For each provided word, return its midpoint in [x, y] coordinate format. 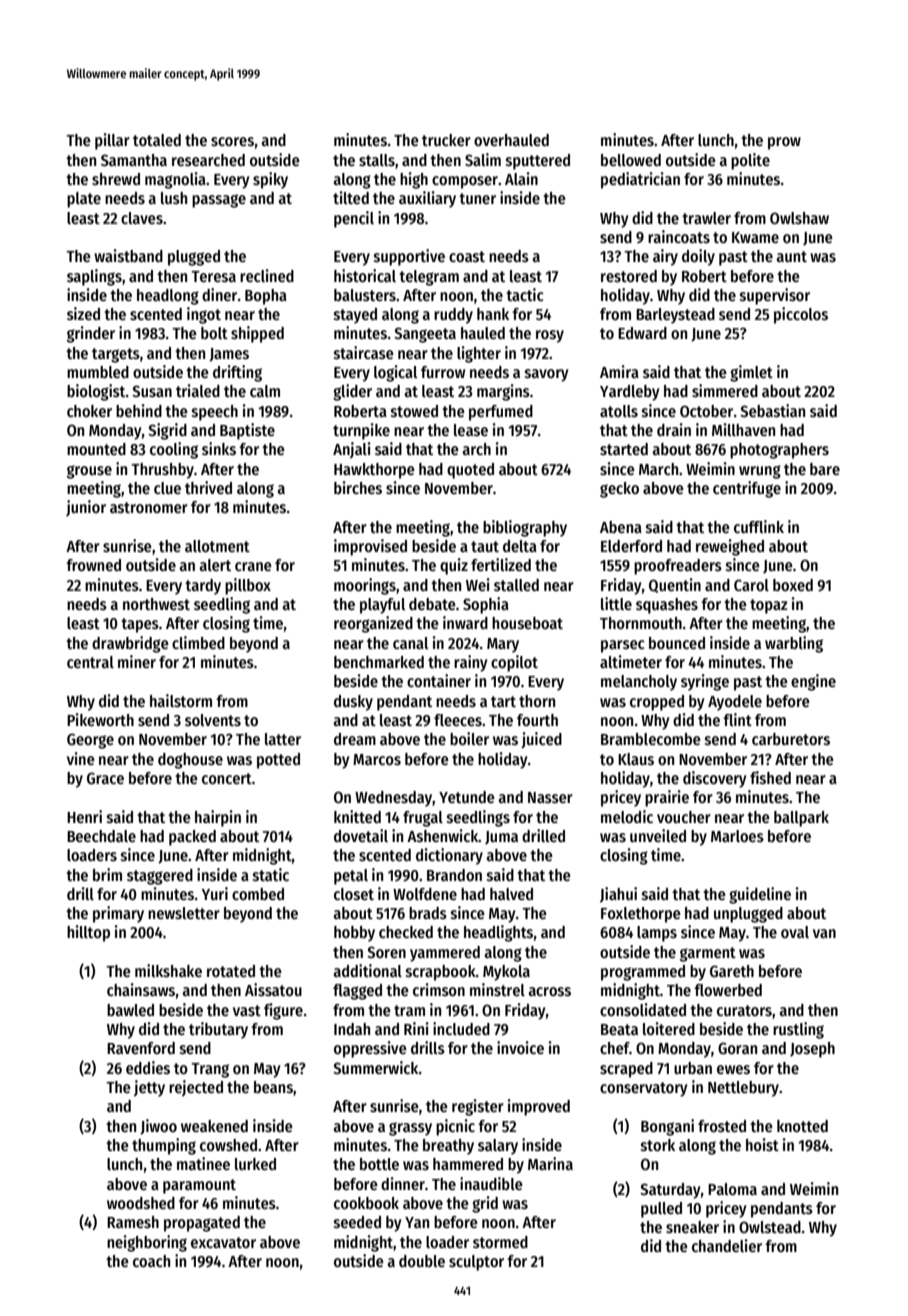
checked [406, 932]
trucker [446, 140]
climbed [198, 642]
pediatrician [640, 180]
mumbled [98, 372]
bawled [130, 1010]
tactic [525, 294]
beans [273, 1087]
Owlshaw [799, 218]
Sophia [486, 605]
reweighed [730, 547]
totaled [157, 140]
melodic [627, 816]
